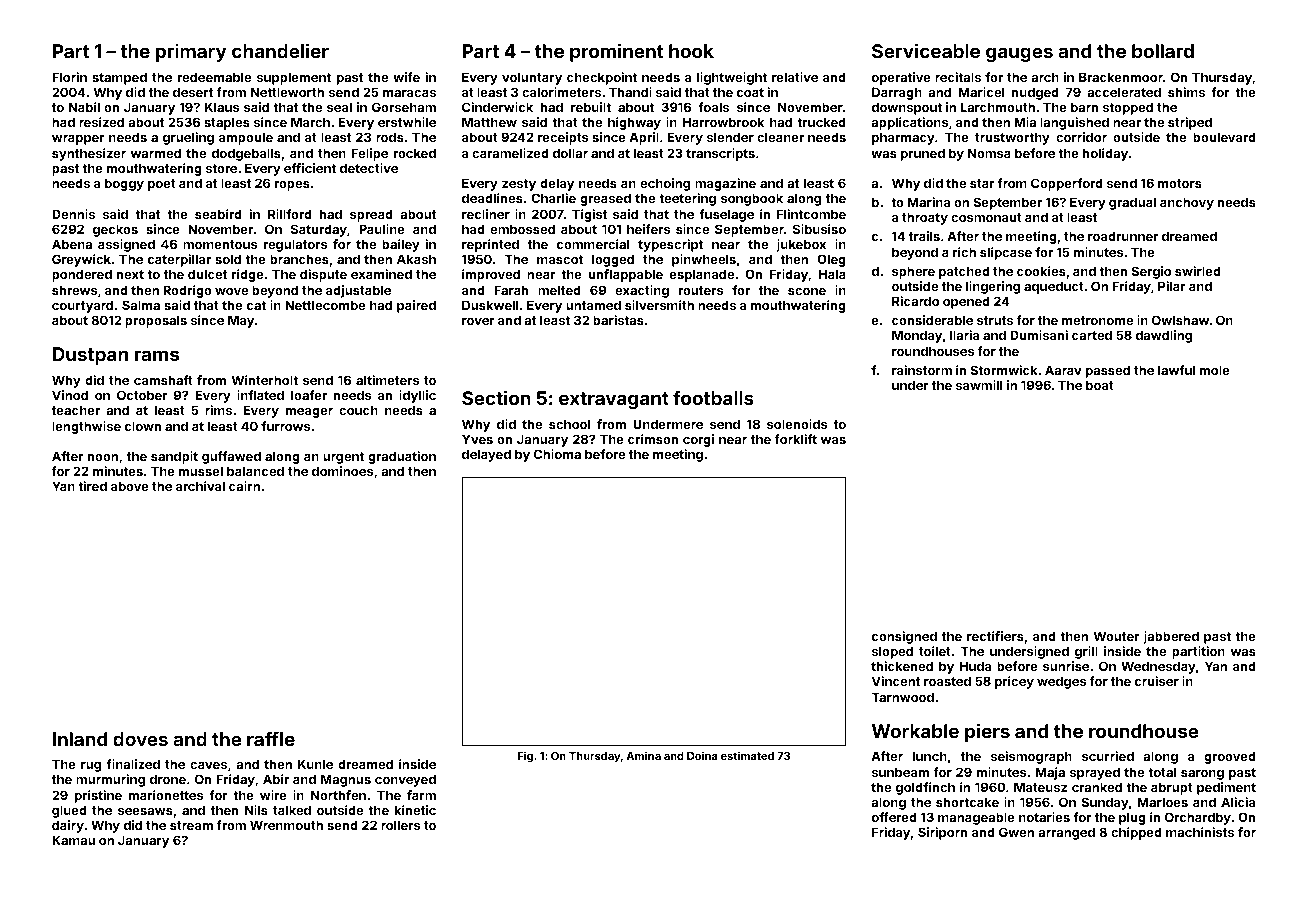  Describe the element at coordinates (979, 385) in the screenshot. I see `sawmill` at that location.
